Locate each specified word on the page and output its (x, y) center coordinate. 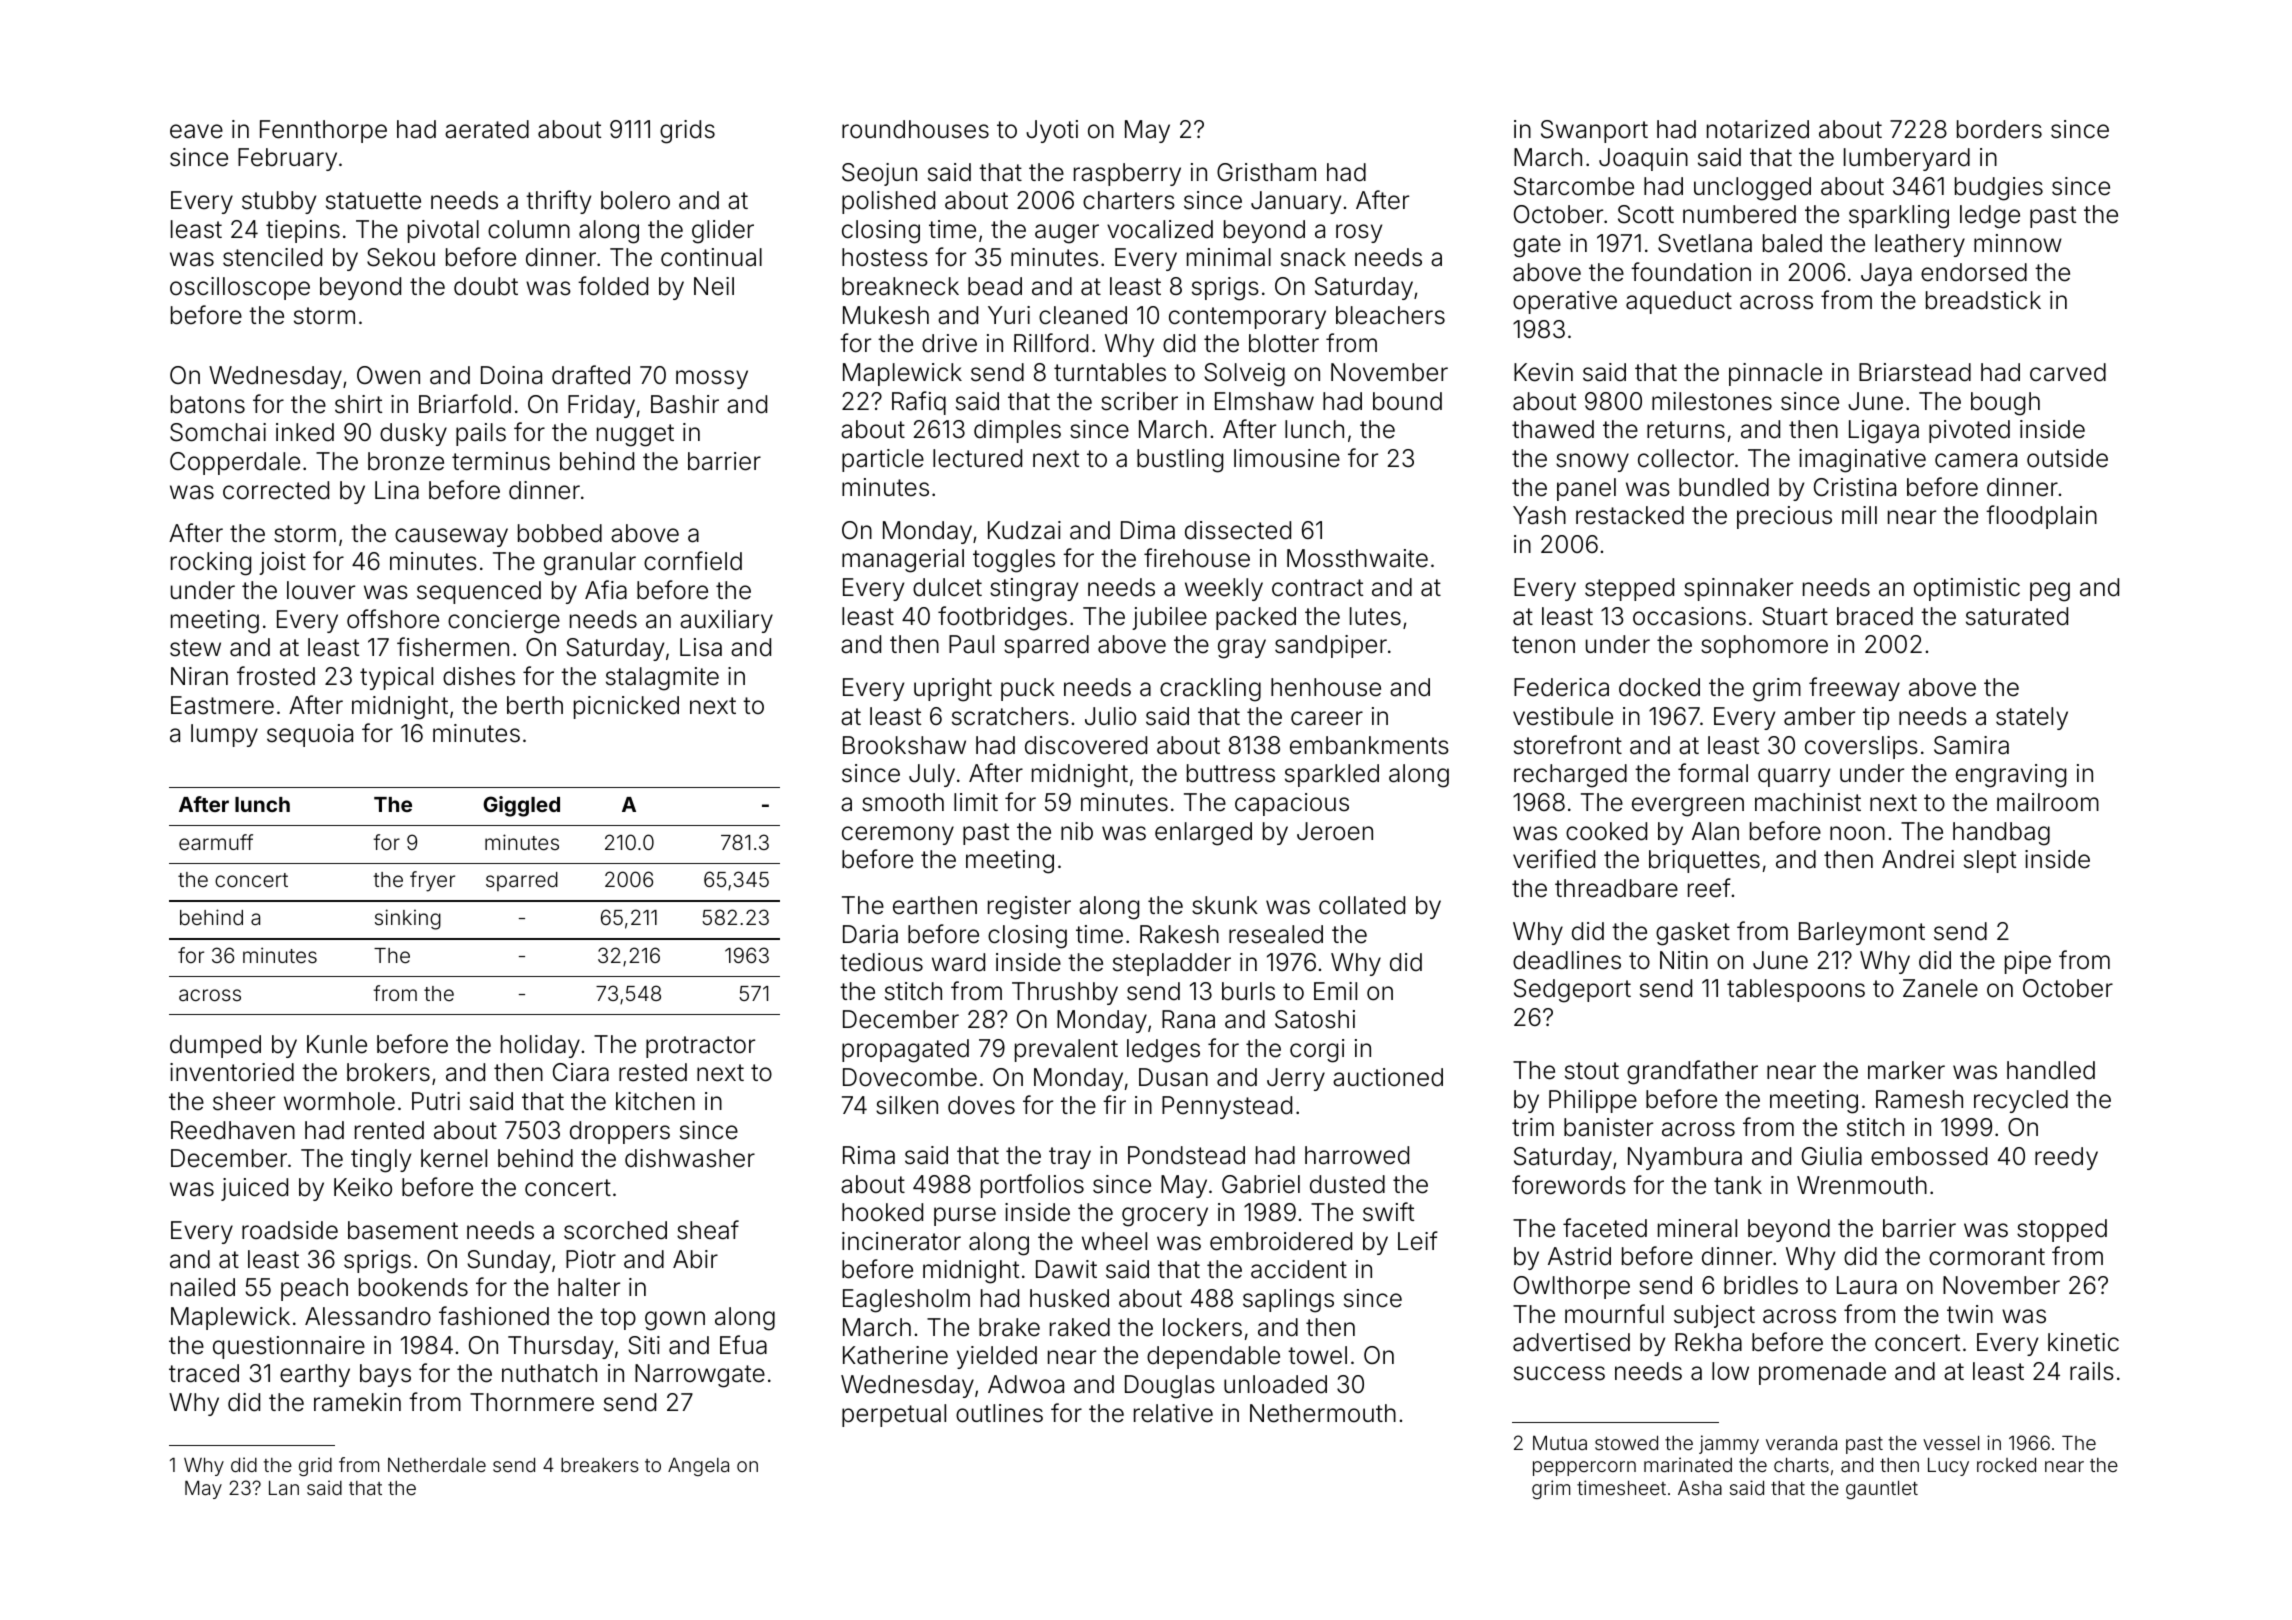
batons (208, 404)
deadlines (1567, 960)
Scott (1646, 214)
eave (196, 131)
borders (1999, 129)
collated (1362, 905)
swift (1388, 1212)
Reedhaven (233, 1130)
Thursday (560, 1347)
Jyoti (1052, 131)
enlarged (1203, 834)
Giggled (521, 806)
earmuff (216, 842)
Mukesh (886, 315)
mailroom (2048, 802)
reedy (2066, 1158)
